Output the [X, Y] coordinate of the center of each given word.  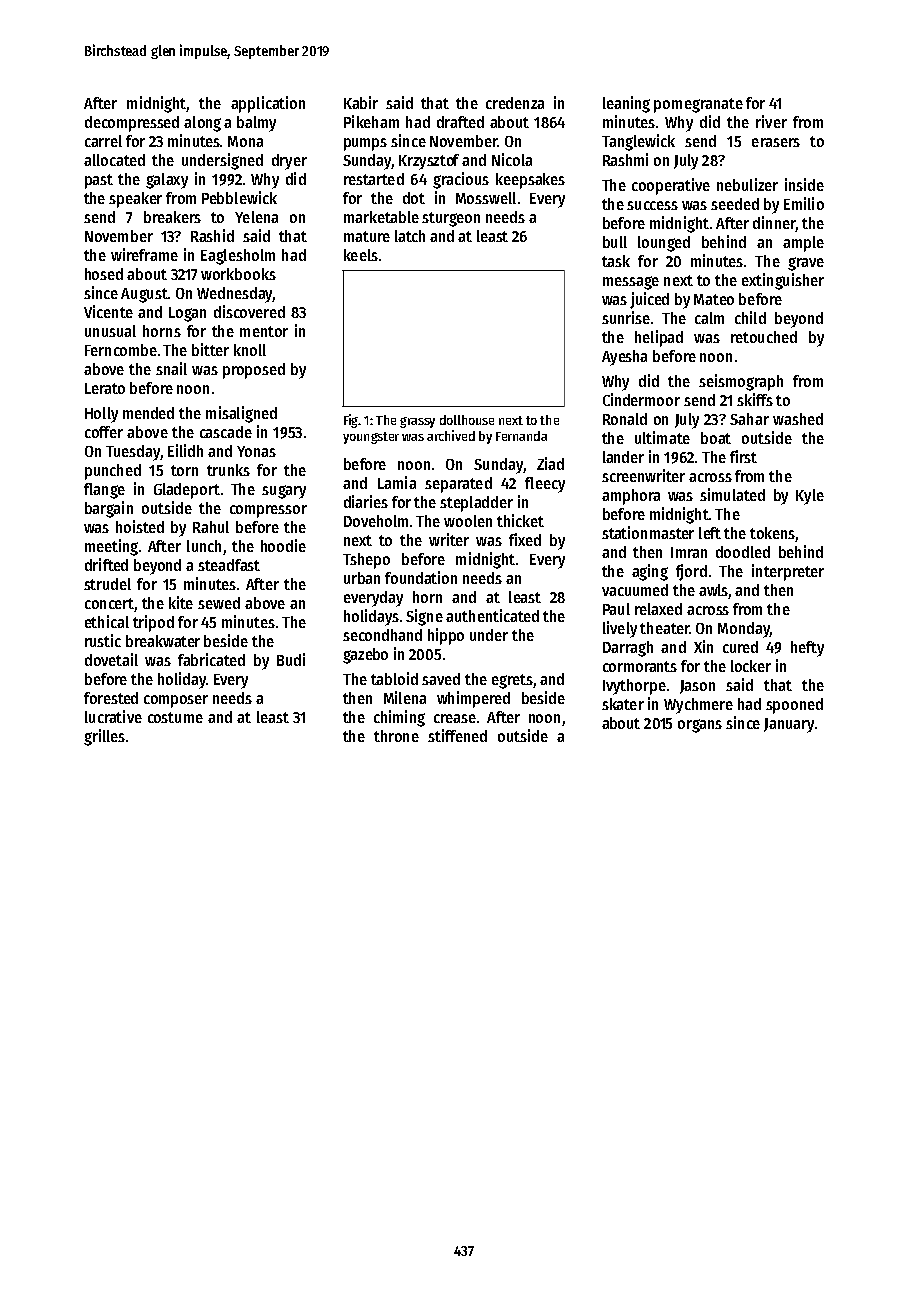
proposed [254, 371]
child [750, 317]
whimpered [473, 699]
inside [804, 184]
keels [361, 255]
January [789, 725]
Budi [291, 659]
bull [615, 242]
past [99, 181]
